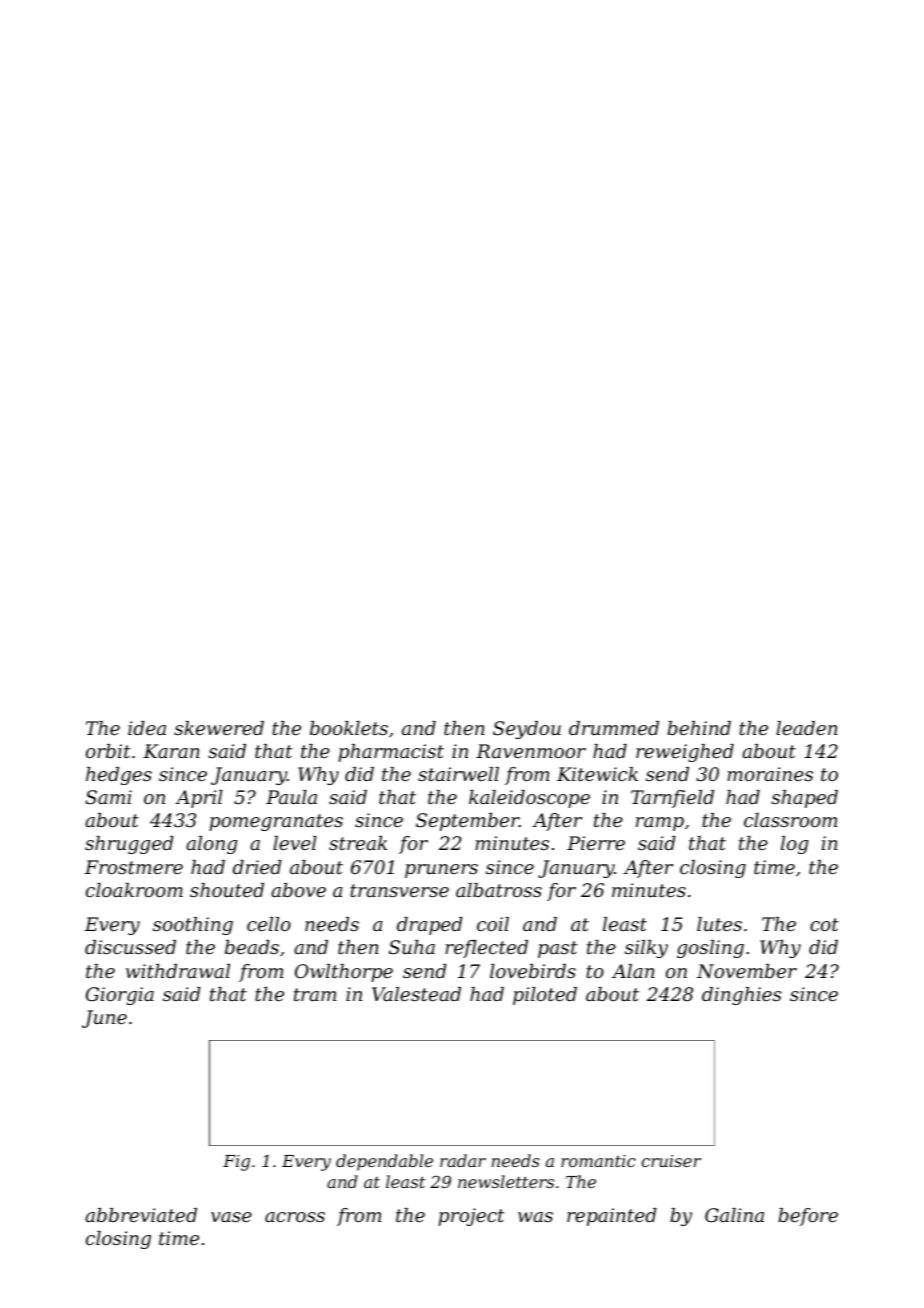  I want to click on Valestead, so click(416, 994).
